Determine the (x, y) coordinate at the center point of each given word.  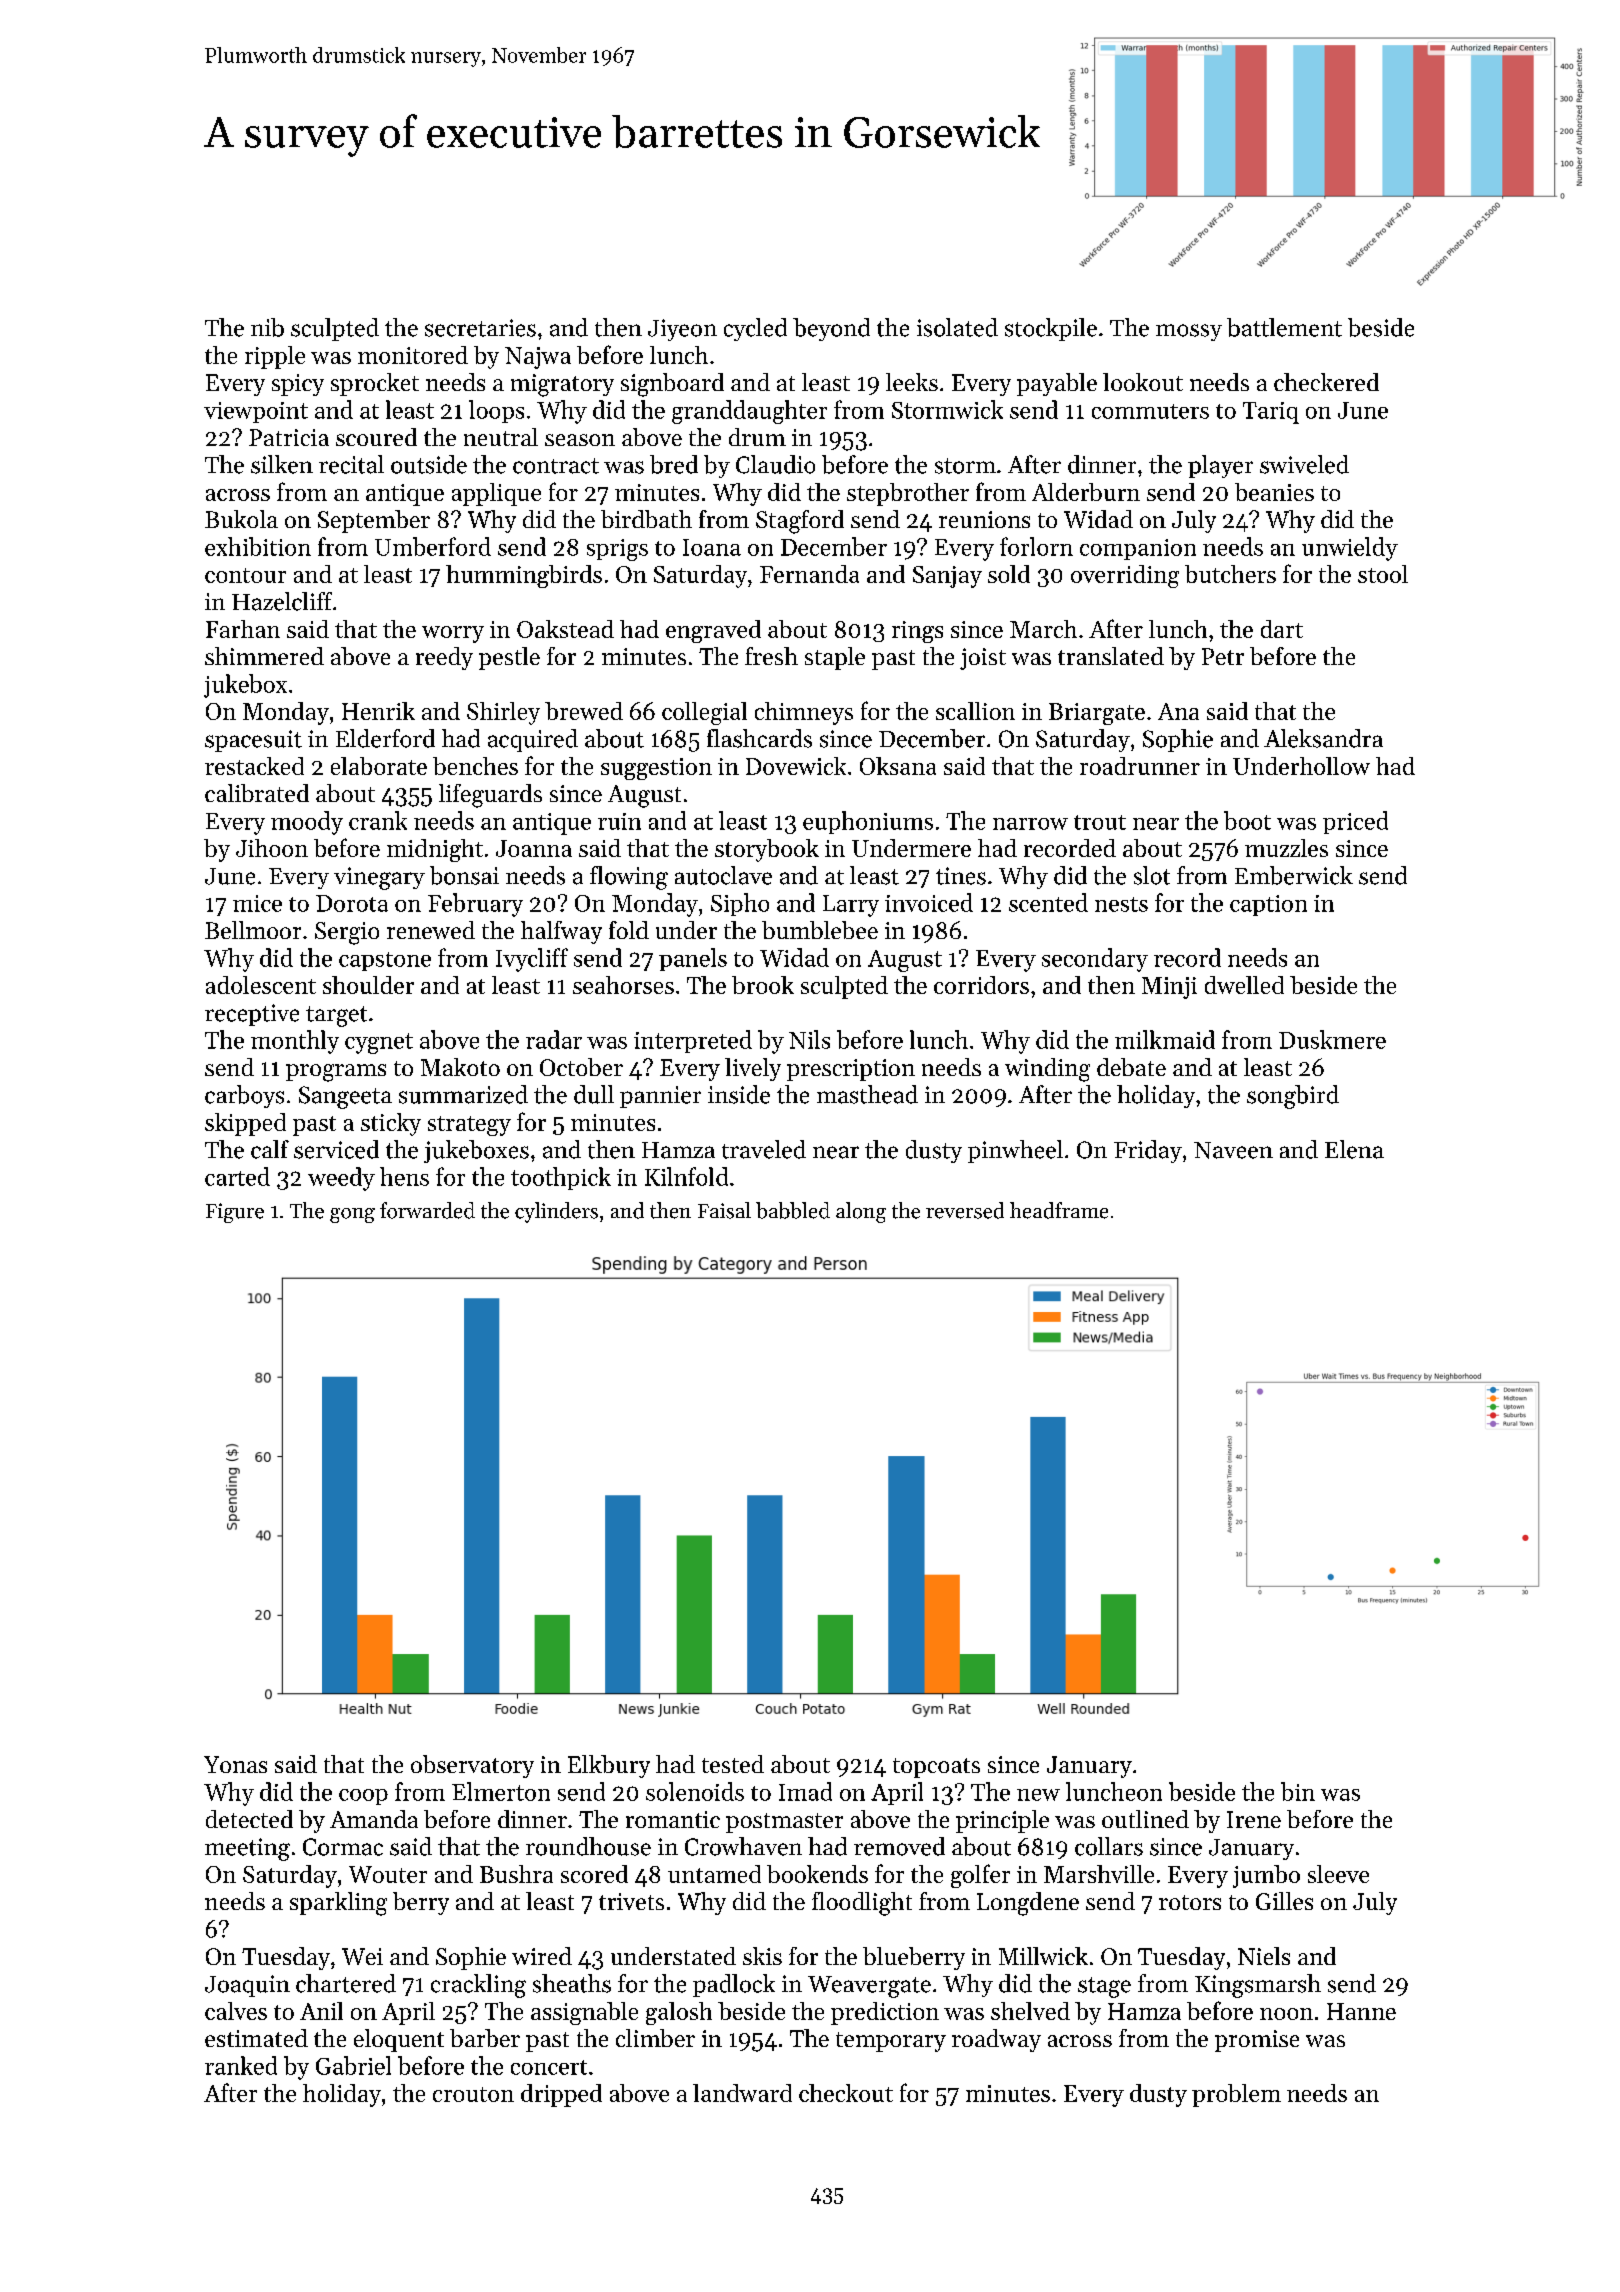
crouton (473, 2094)
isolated (957, 327)
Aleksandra (1323, 738)
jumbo (1266, 1876)
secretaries (480, 328)
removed (899, 1846)
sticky (391, 1124)
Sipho (740, 904)
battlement (1284, 327)
